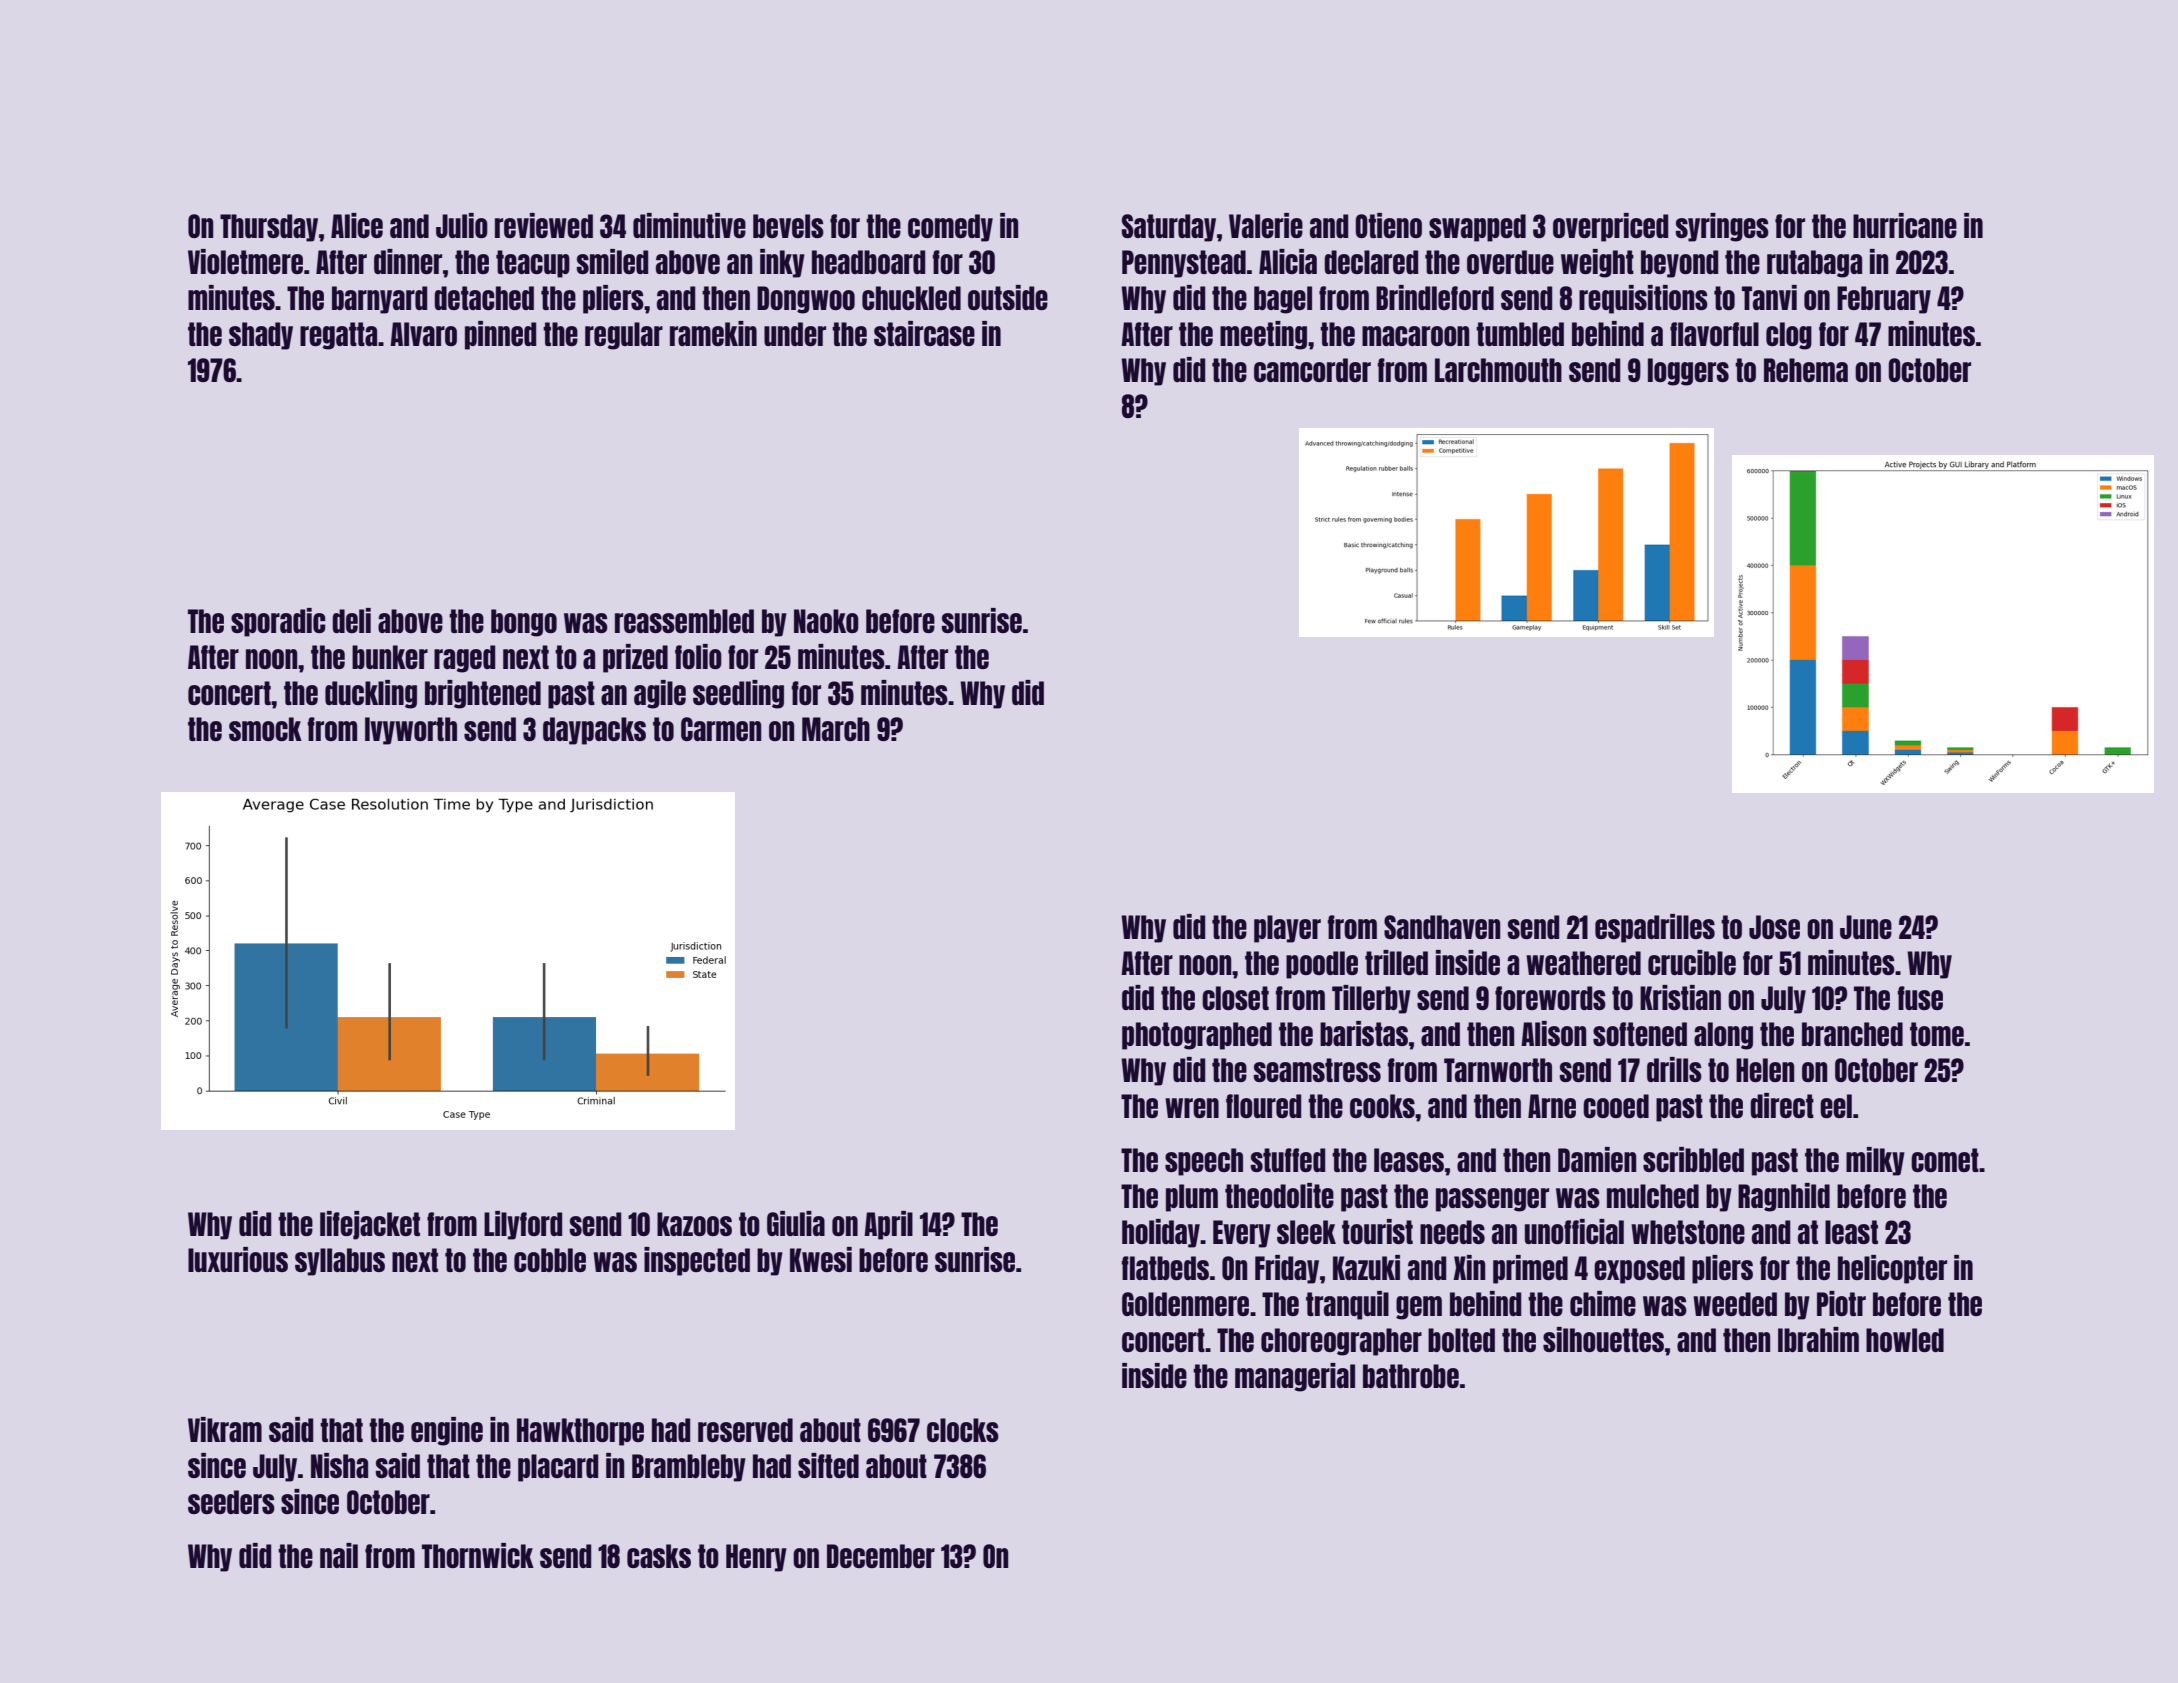  I want to click on deli, so click(351, 620).
